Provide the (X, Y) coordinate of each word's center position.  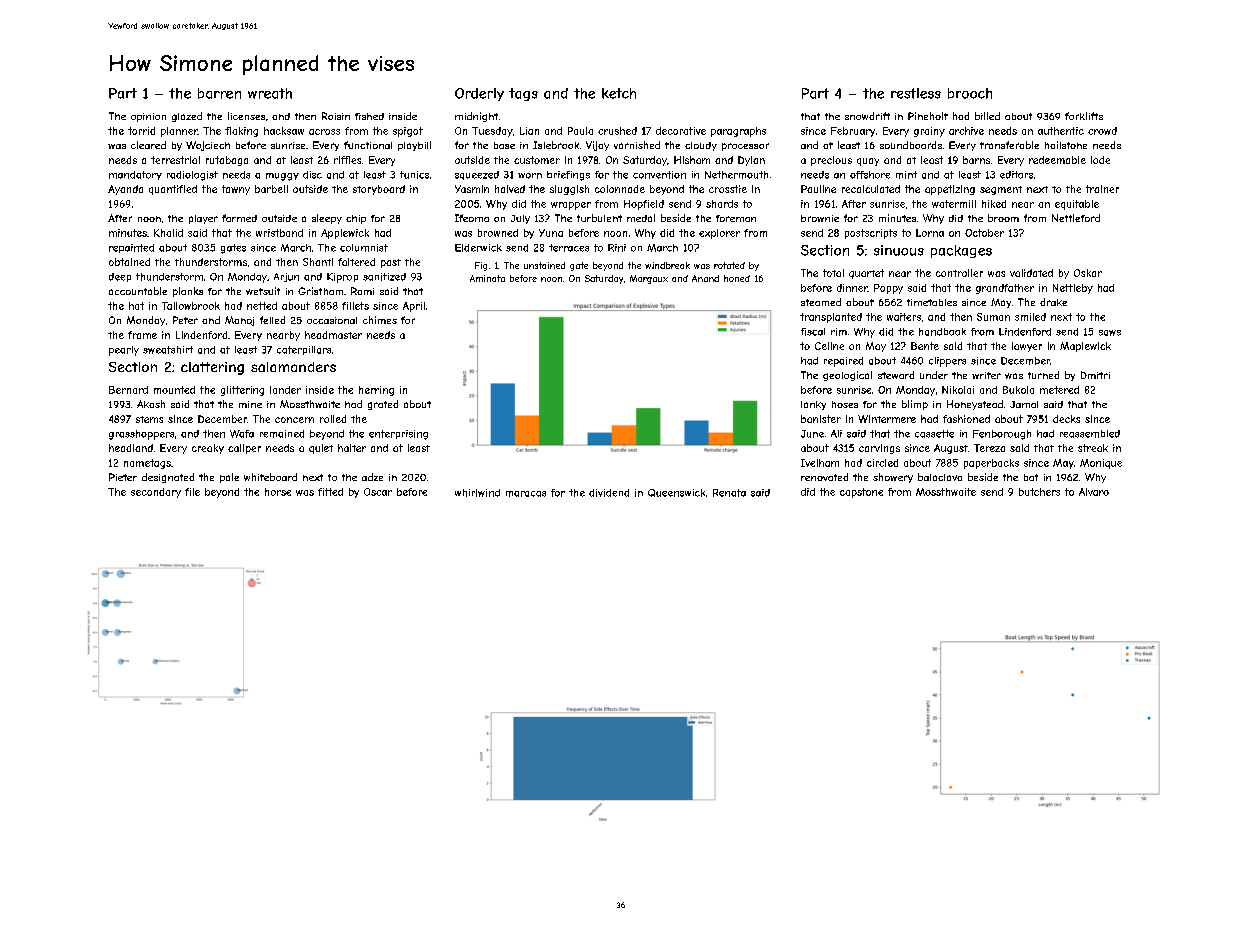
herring (376, 391)
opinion (148, 117)
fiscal (813, 332)
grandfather (1005, 289)
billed (987, 116)
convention (659, 175)
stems (149, 419)
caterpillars (304, 350)
